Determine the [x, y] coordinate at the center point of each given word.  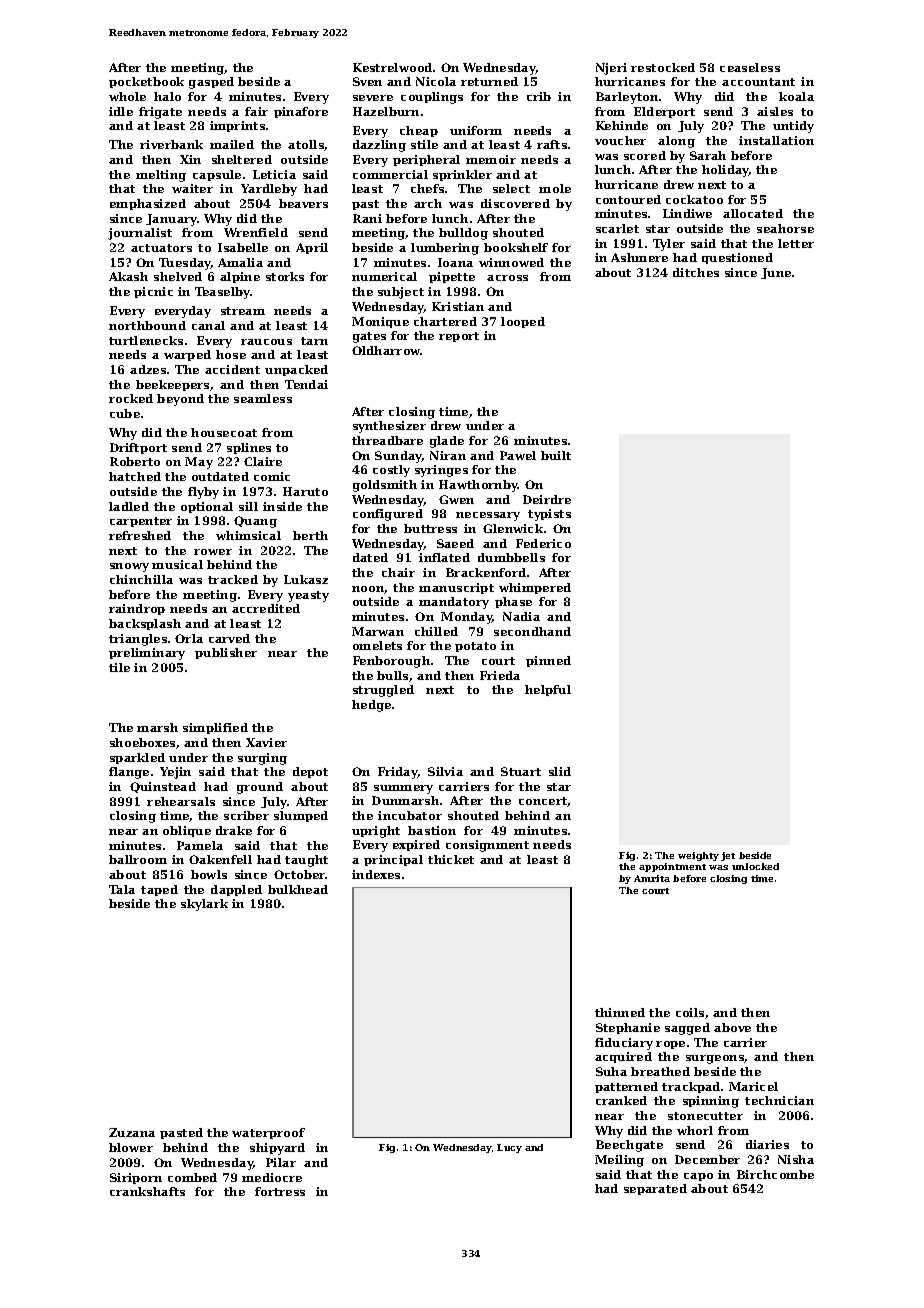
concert [543, 802]
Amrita [652, 878]
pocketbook [146, 82]
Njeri [611, 69]
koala [796, 96]
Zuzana [132, 1132]
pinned [548, 661]
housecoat [224, 432]
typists [549, 515]
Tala [122, 889]
